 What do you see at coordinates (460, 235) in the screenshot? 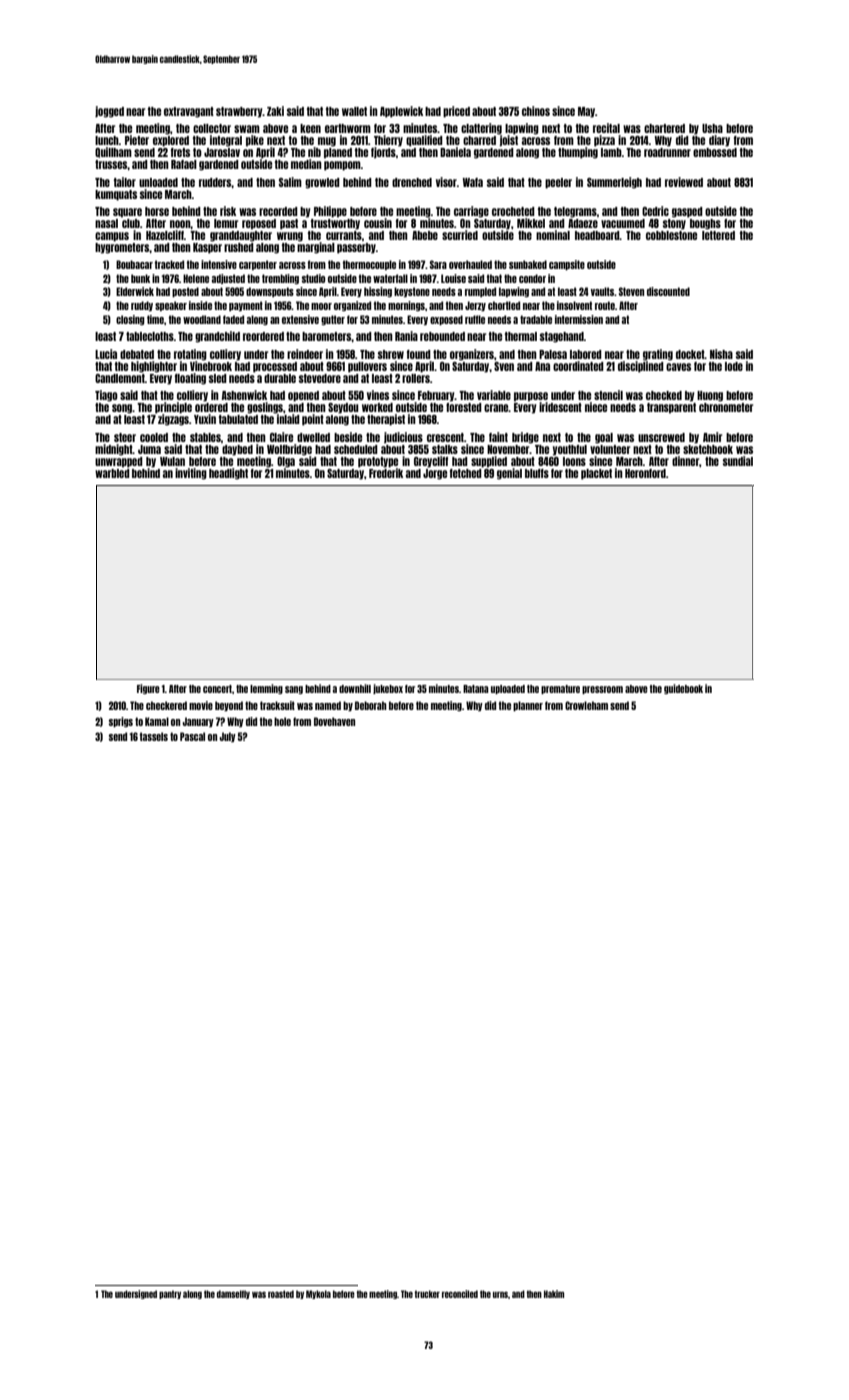
I see `scurried` at bounding box center [460, 235].
